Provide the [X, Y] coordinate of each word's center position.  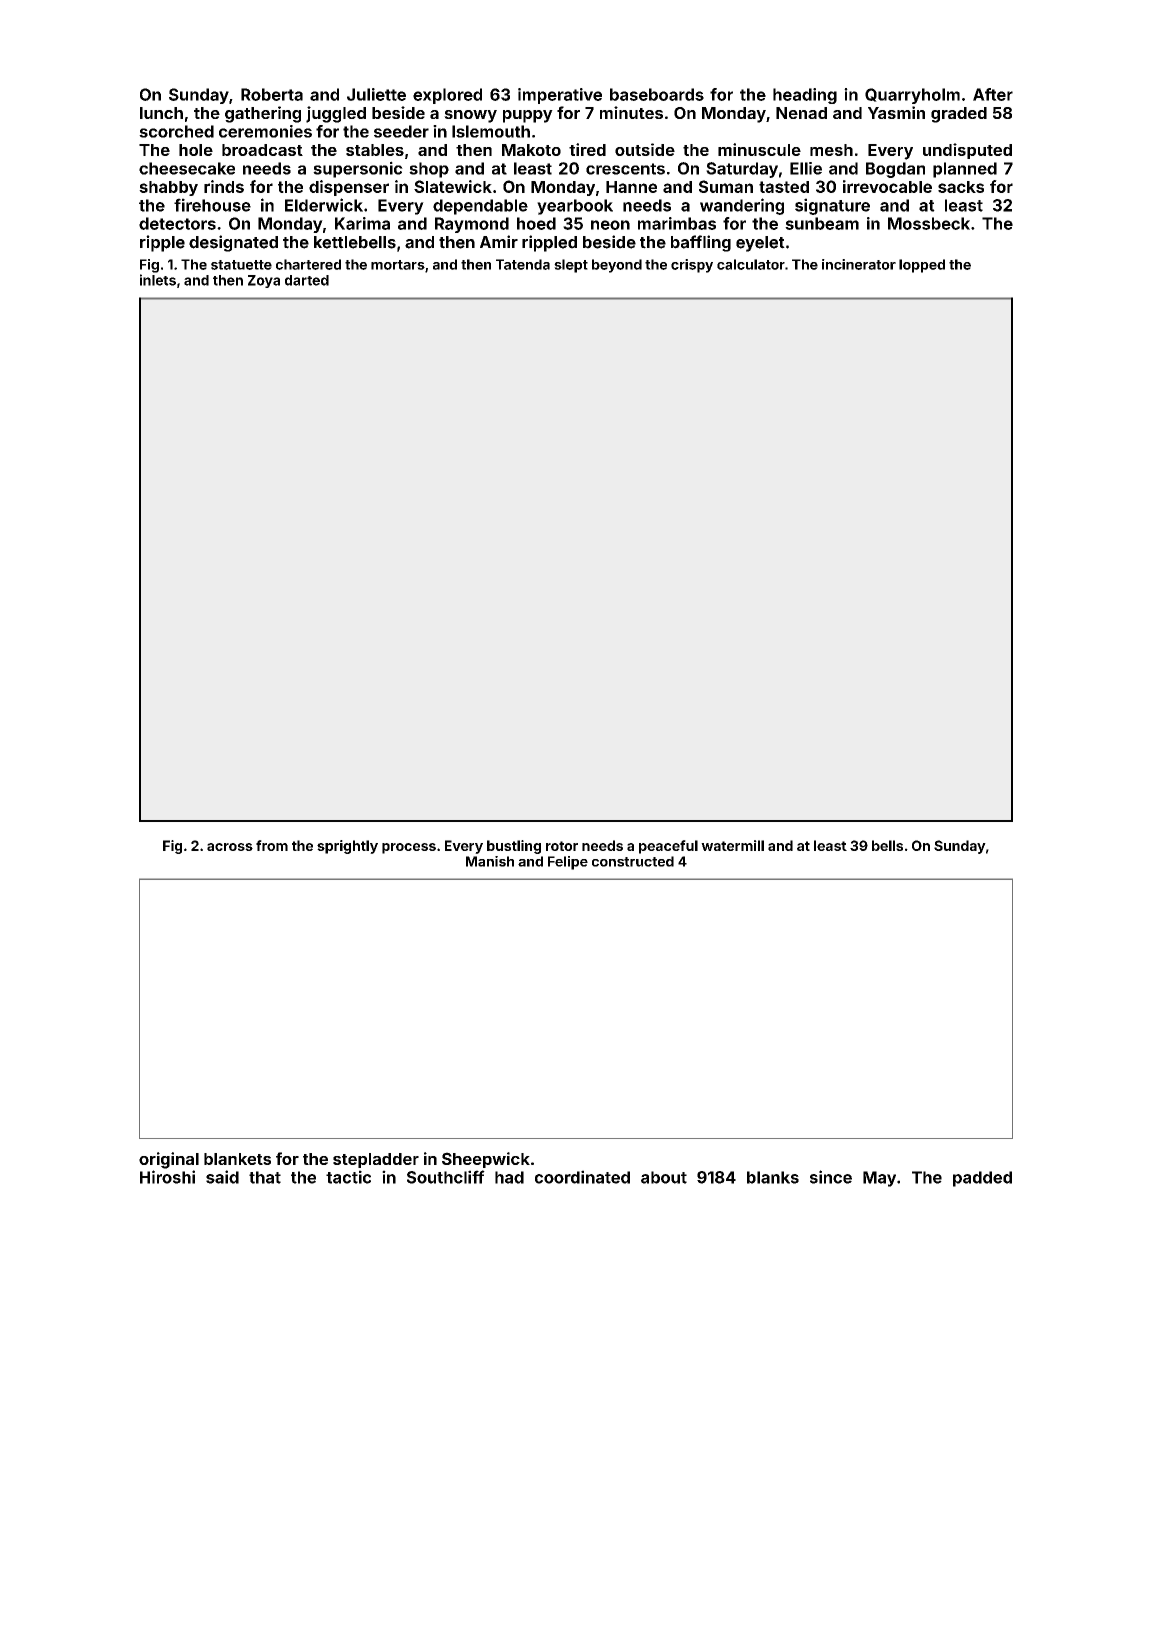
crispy [692, 266]
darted [307, 280]
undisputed [967, 151]
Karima [362, 223]
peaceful [668, 847]
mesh [831, 150]
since [831, 1177]
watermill [732, 845]
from [272, 845]
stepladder [376, 1160]
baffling [701, 243]
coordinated [582, 1177]
